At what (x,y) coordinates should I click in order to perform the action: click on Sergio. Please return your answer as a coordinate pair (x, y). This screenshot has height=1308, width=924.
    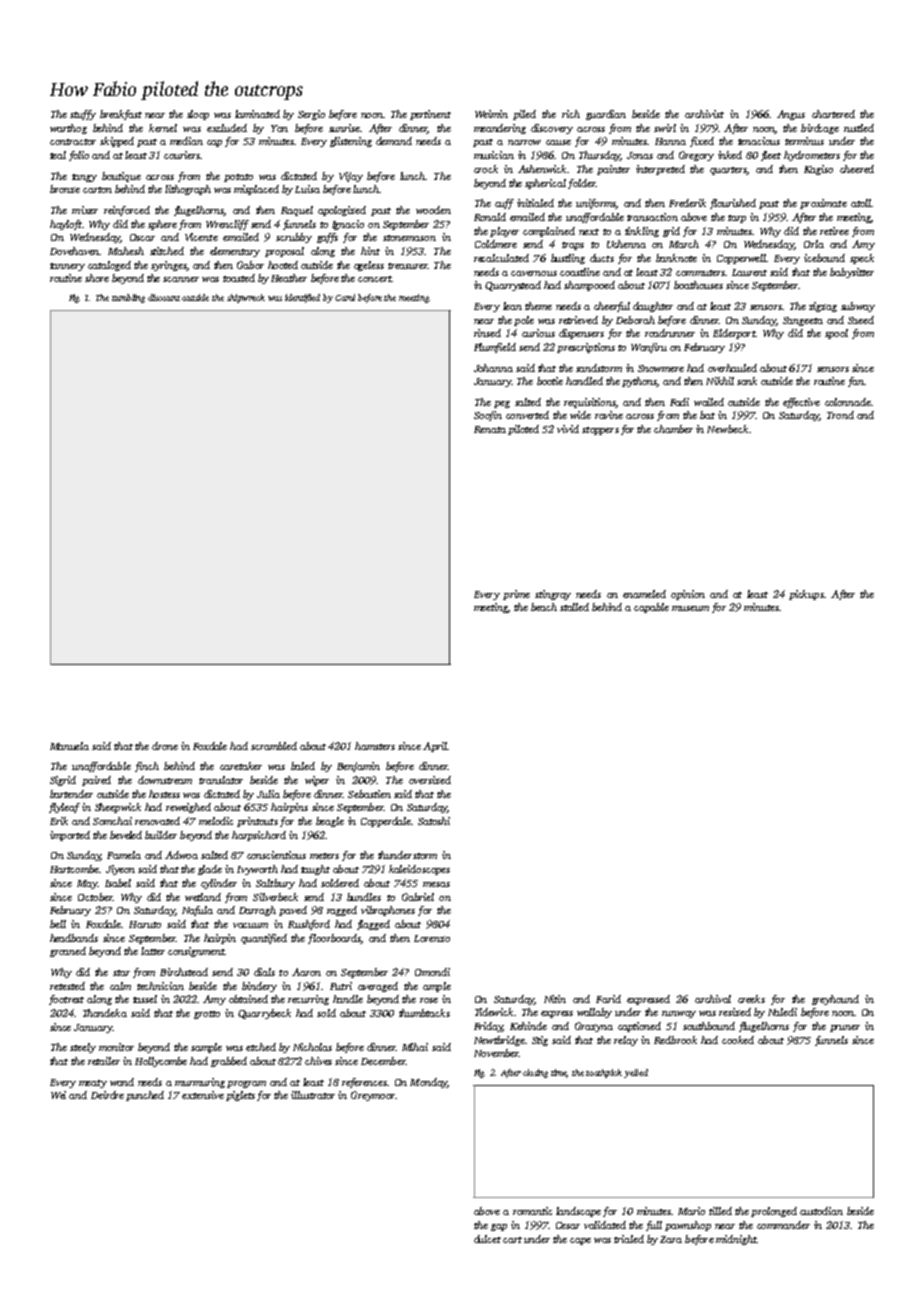
    Looking at the image, I should click on (311, 115).
